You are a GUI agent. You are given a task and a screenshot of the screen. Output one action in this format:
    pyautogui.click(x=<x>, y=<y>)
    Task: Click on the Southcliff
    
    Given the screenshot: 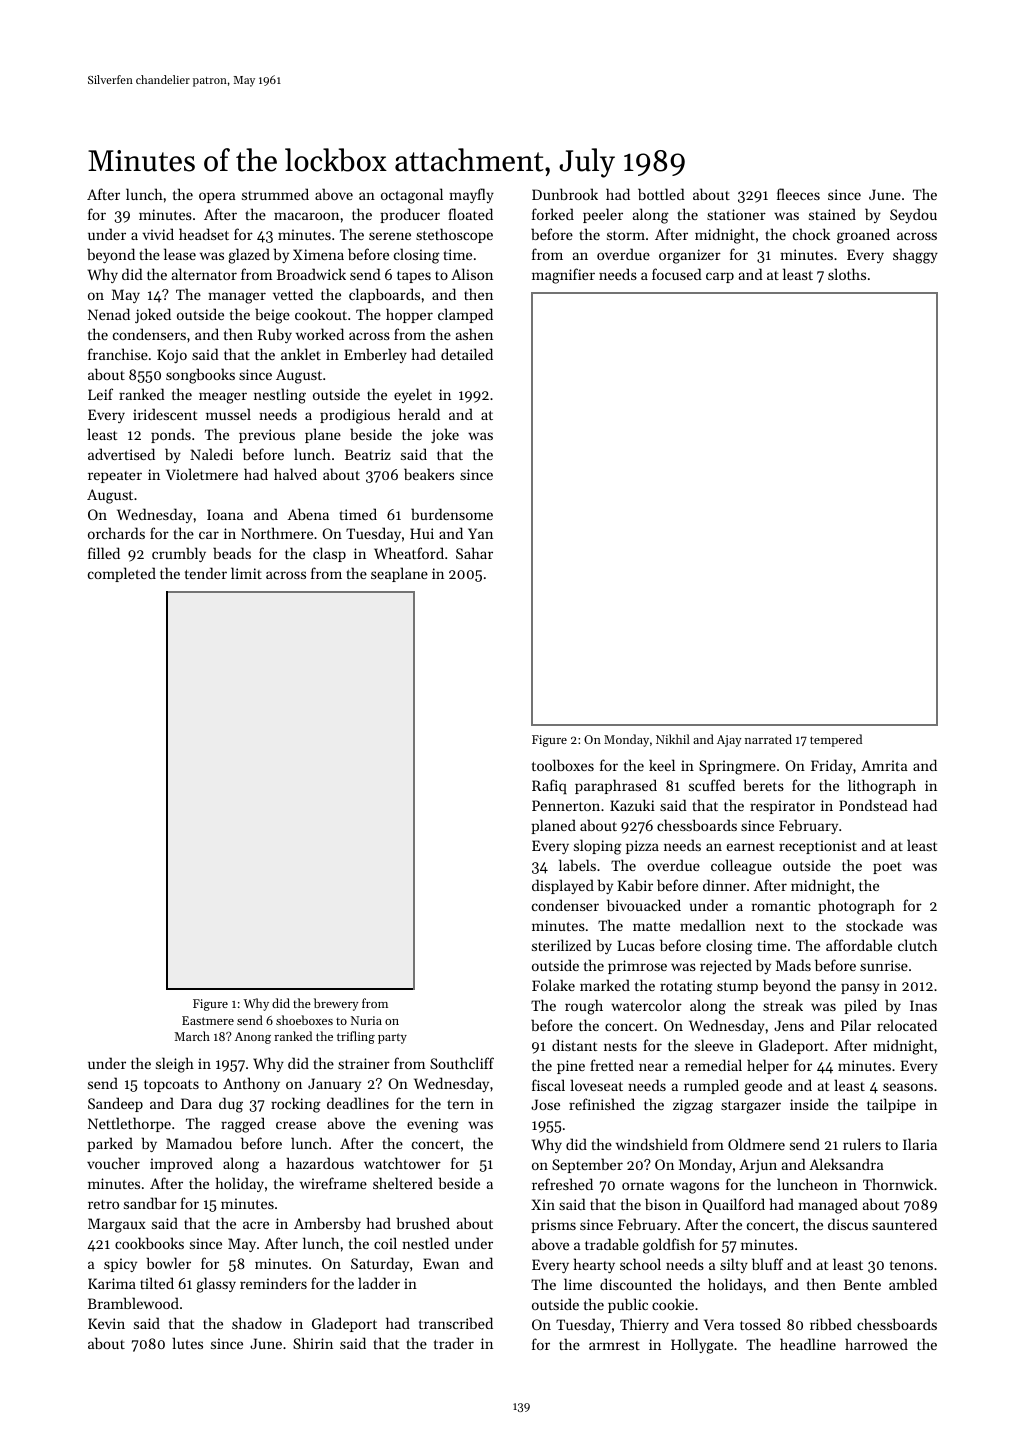 What is the action you would take?
    pyautogui.click(x=462, y=1063)
